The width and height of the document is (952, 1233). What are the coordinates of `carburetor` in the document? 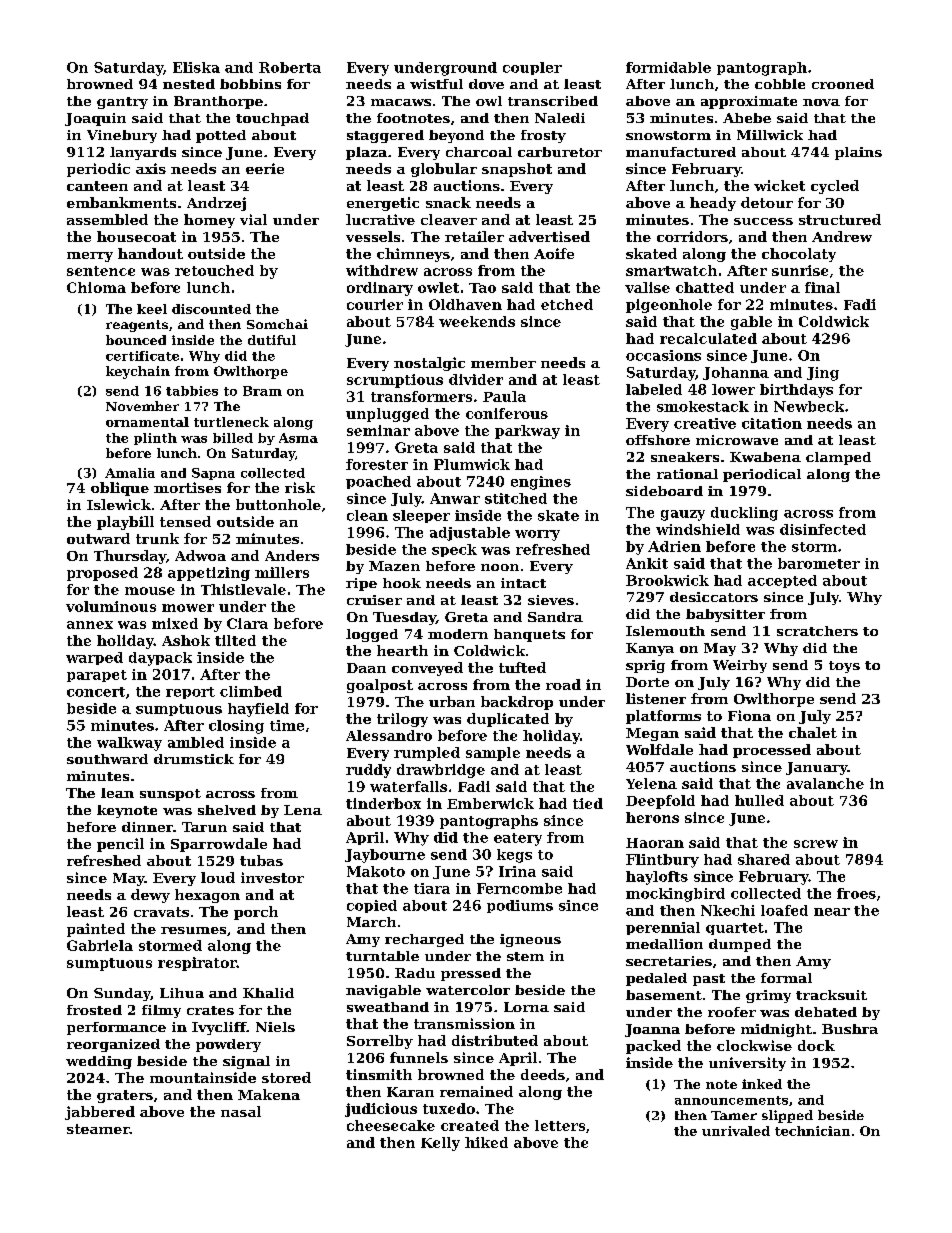 It's located at (560, 152).
